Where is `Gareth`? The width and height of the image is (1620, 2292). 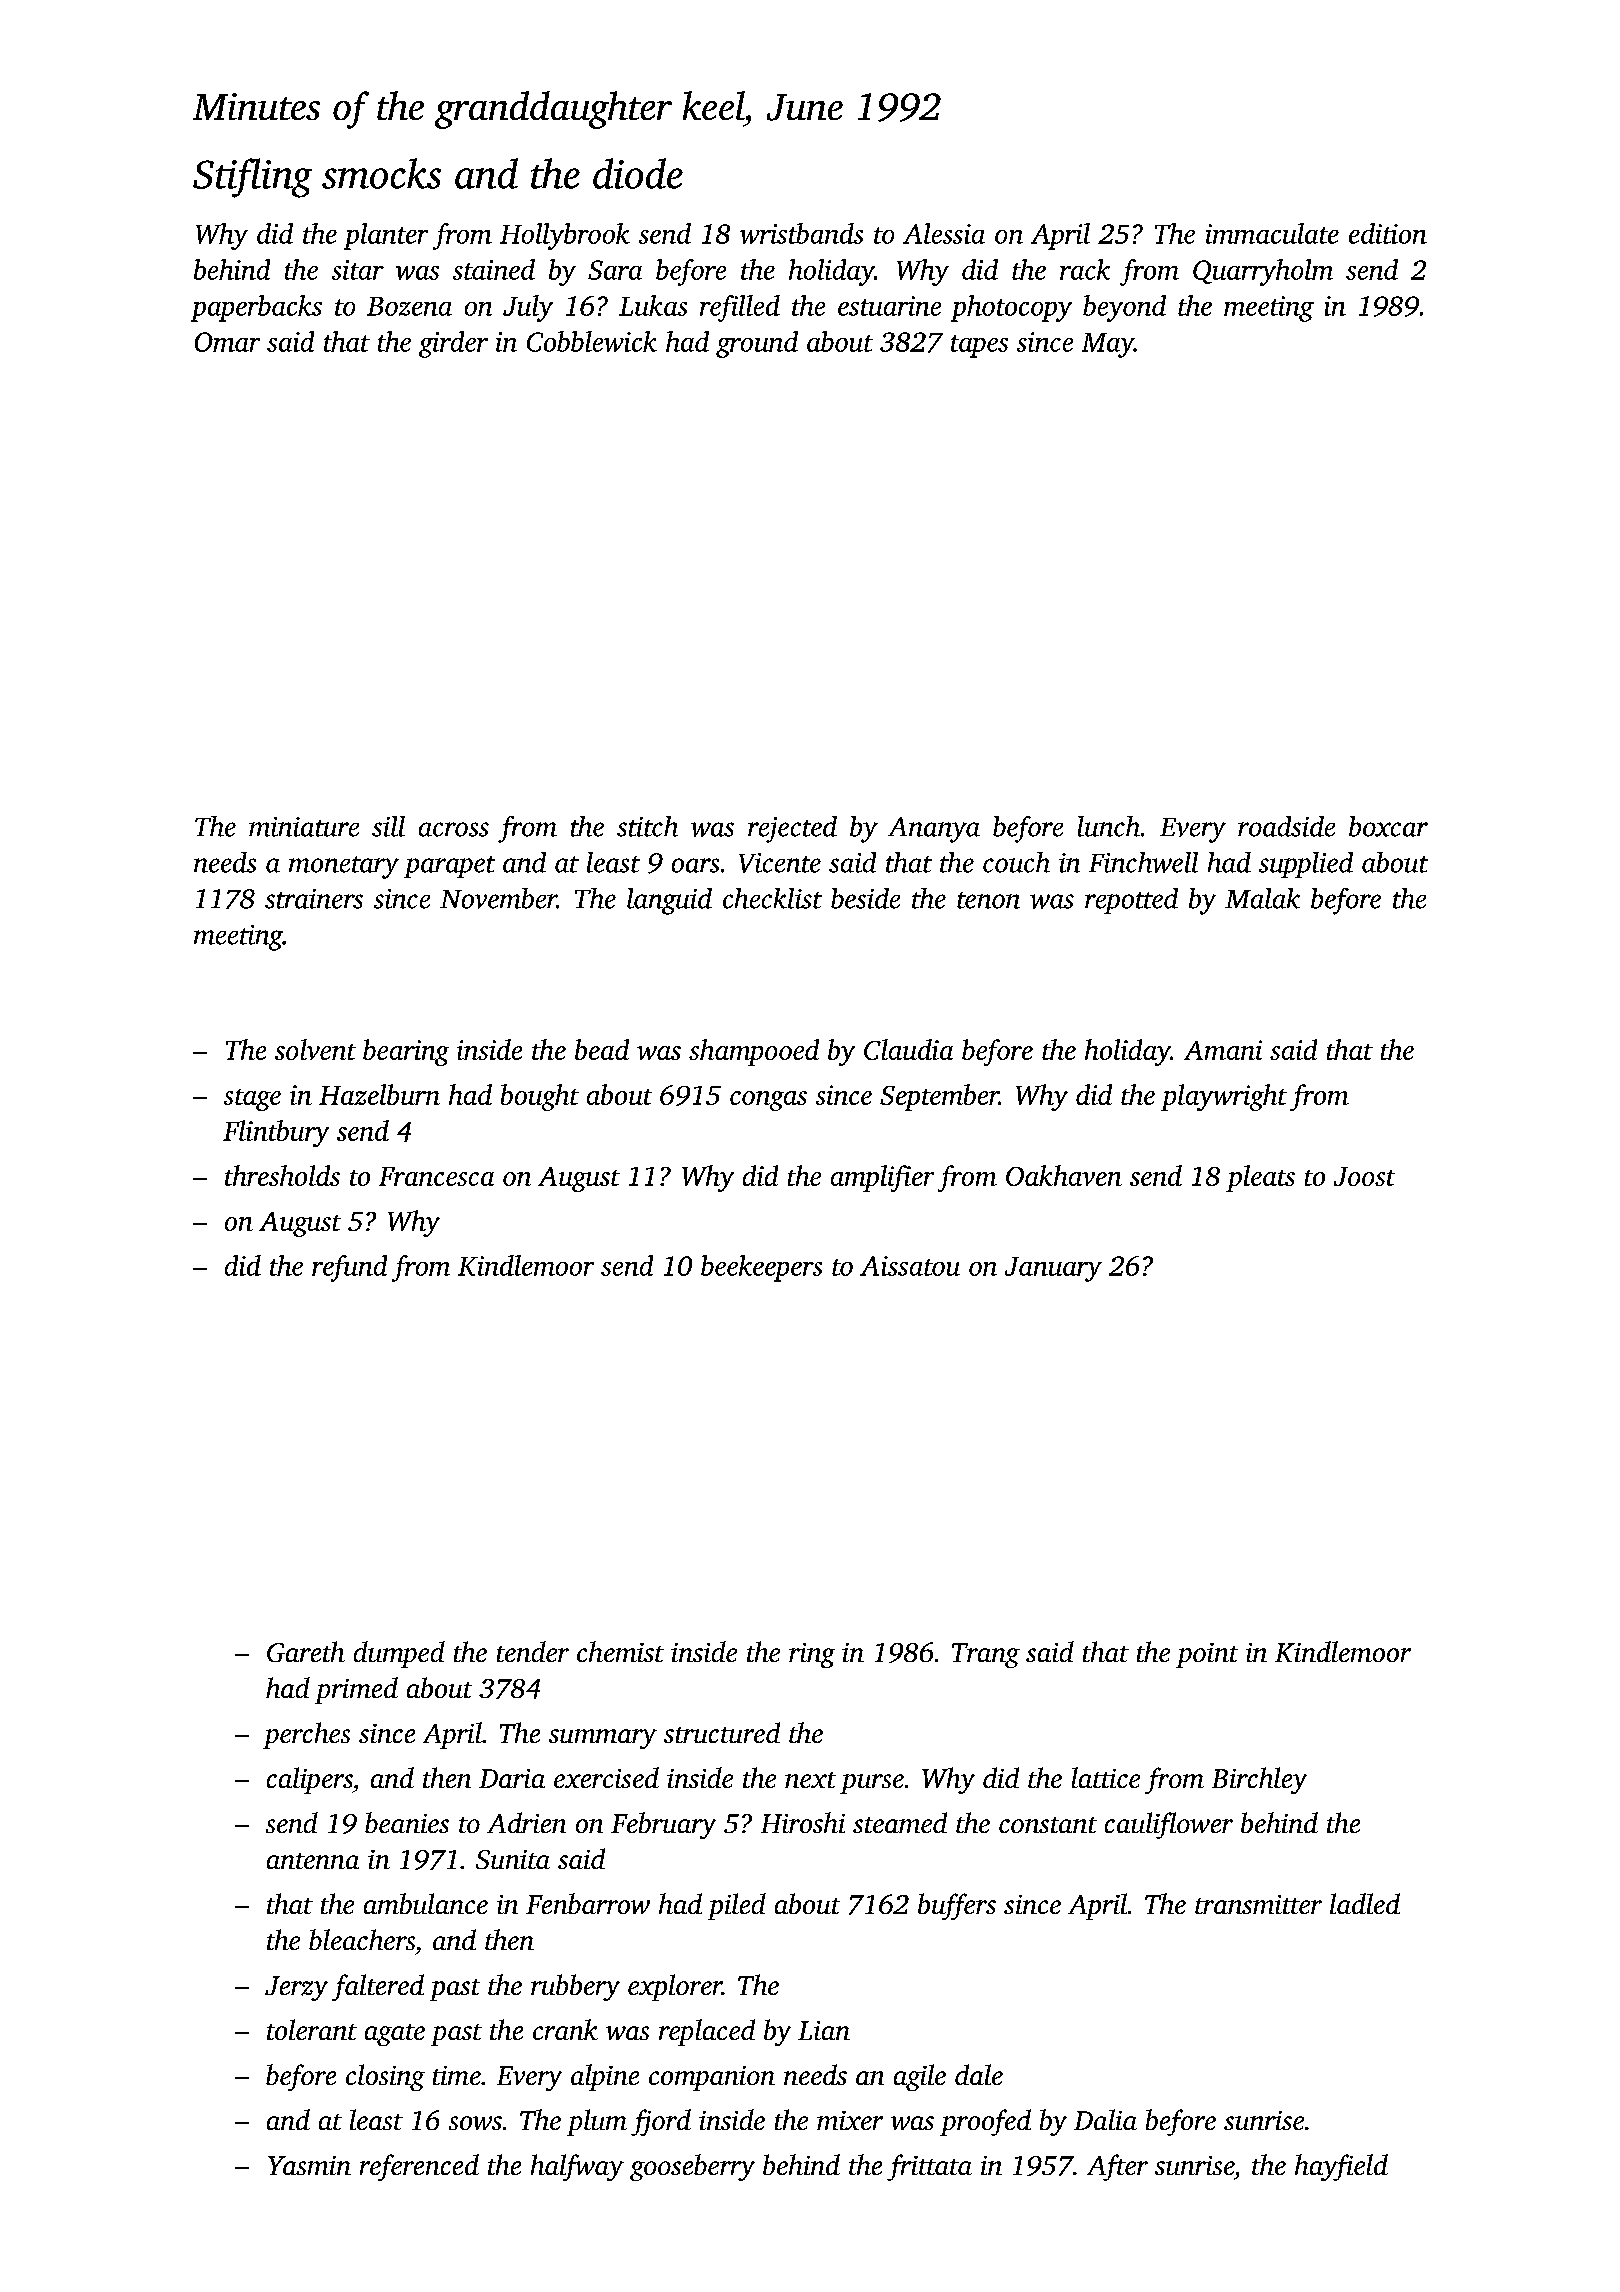 Gareth is located at coordinates (306, 1651).
